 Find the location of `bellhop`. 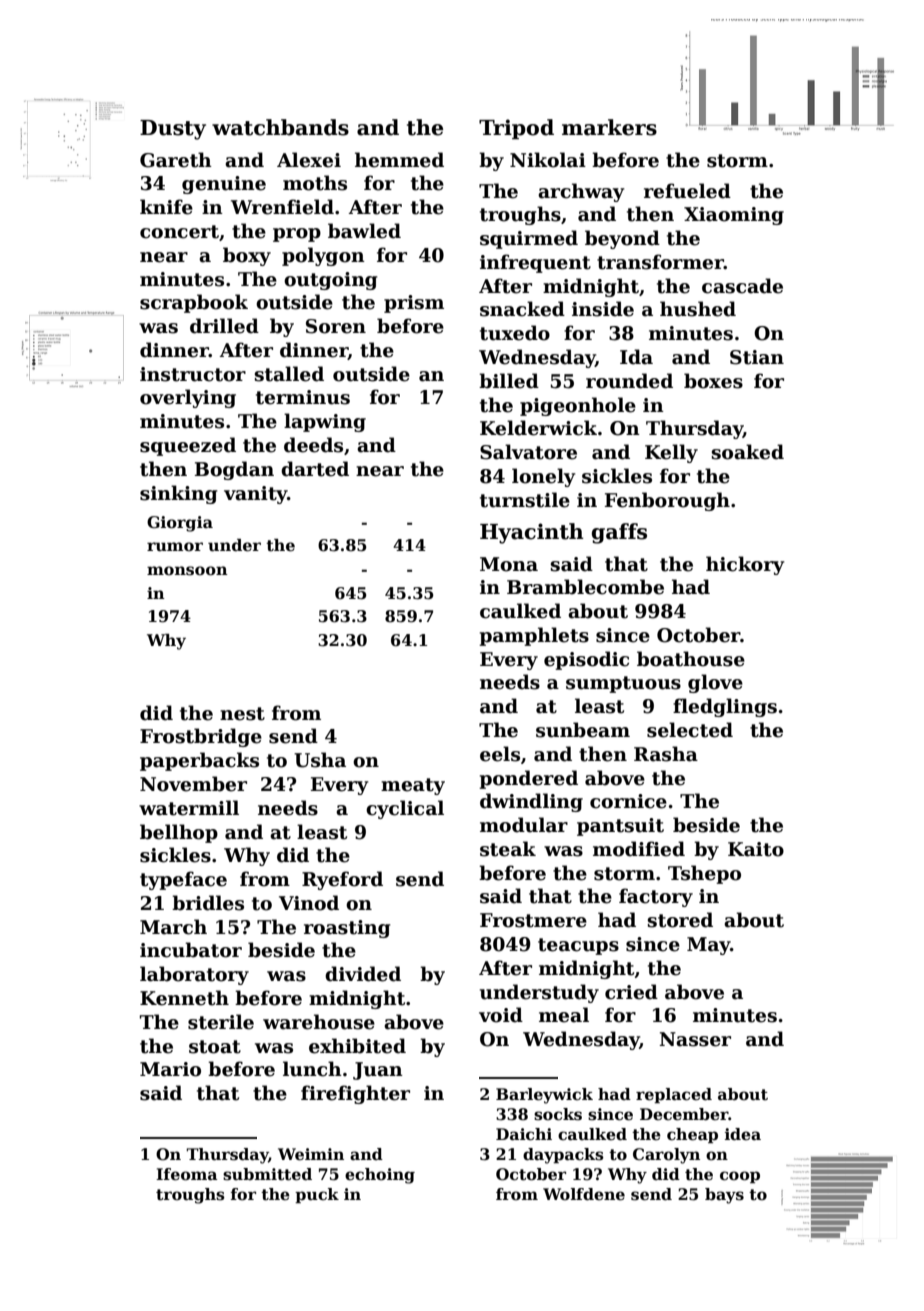

bellhop is located at coordinates (179, 833).
